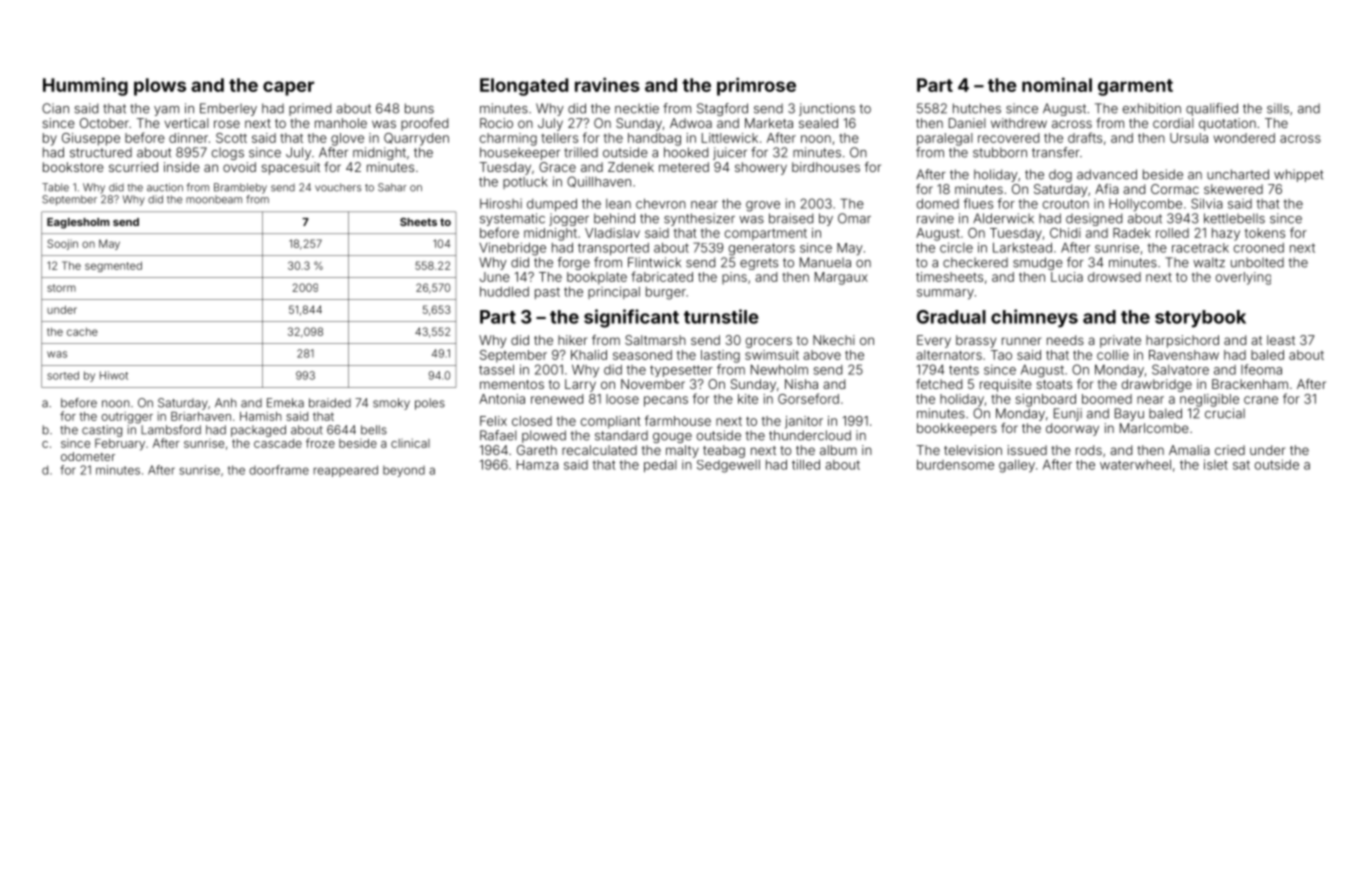 The width and height of the image is (1372, 887). What do you see at coordinates (288, 88) in the image?
I see `caper` at bounding box center [288, 88].
